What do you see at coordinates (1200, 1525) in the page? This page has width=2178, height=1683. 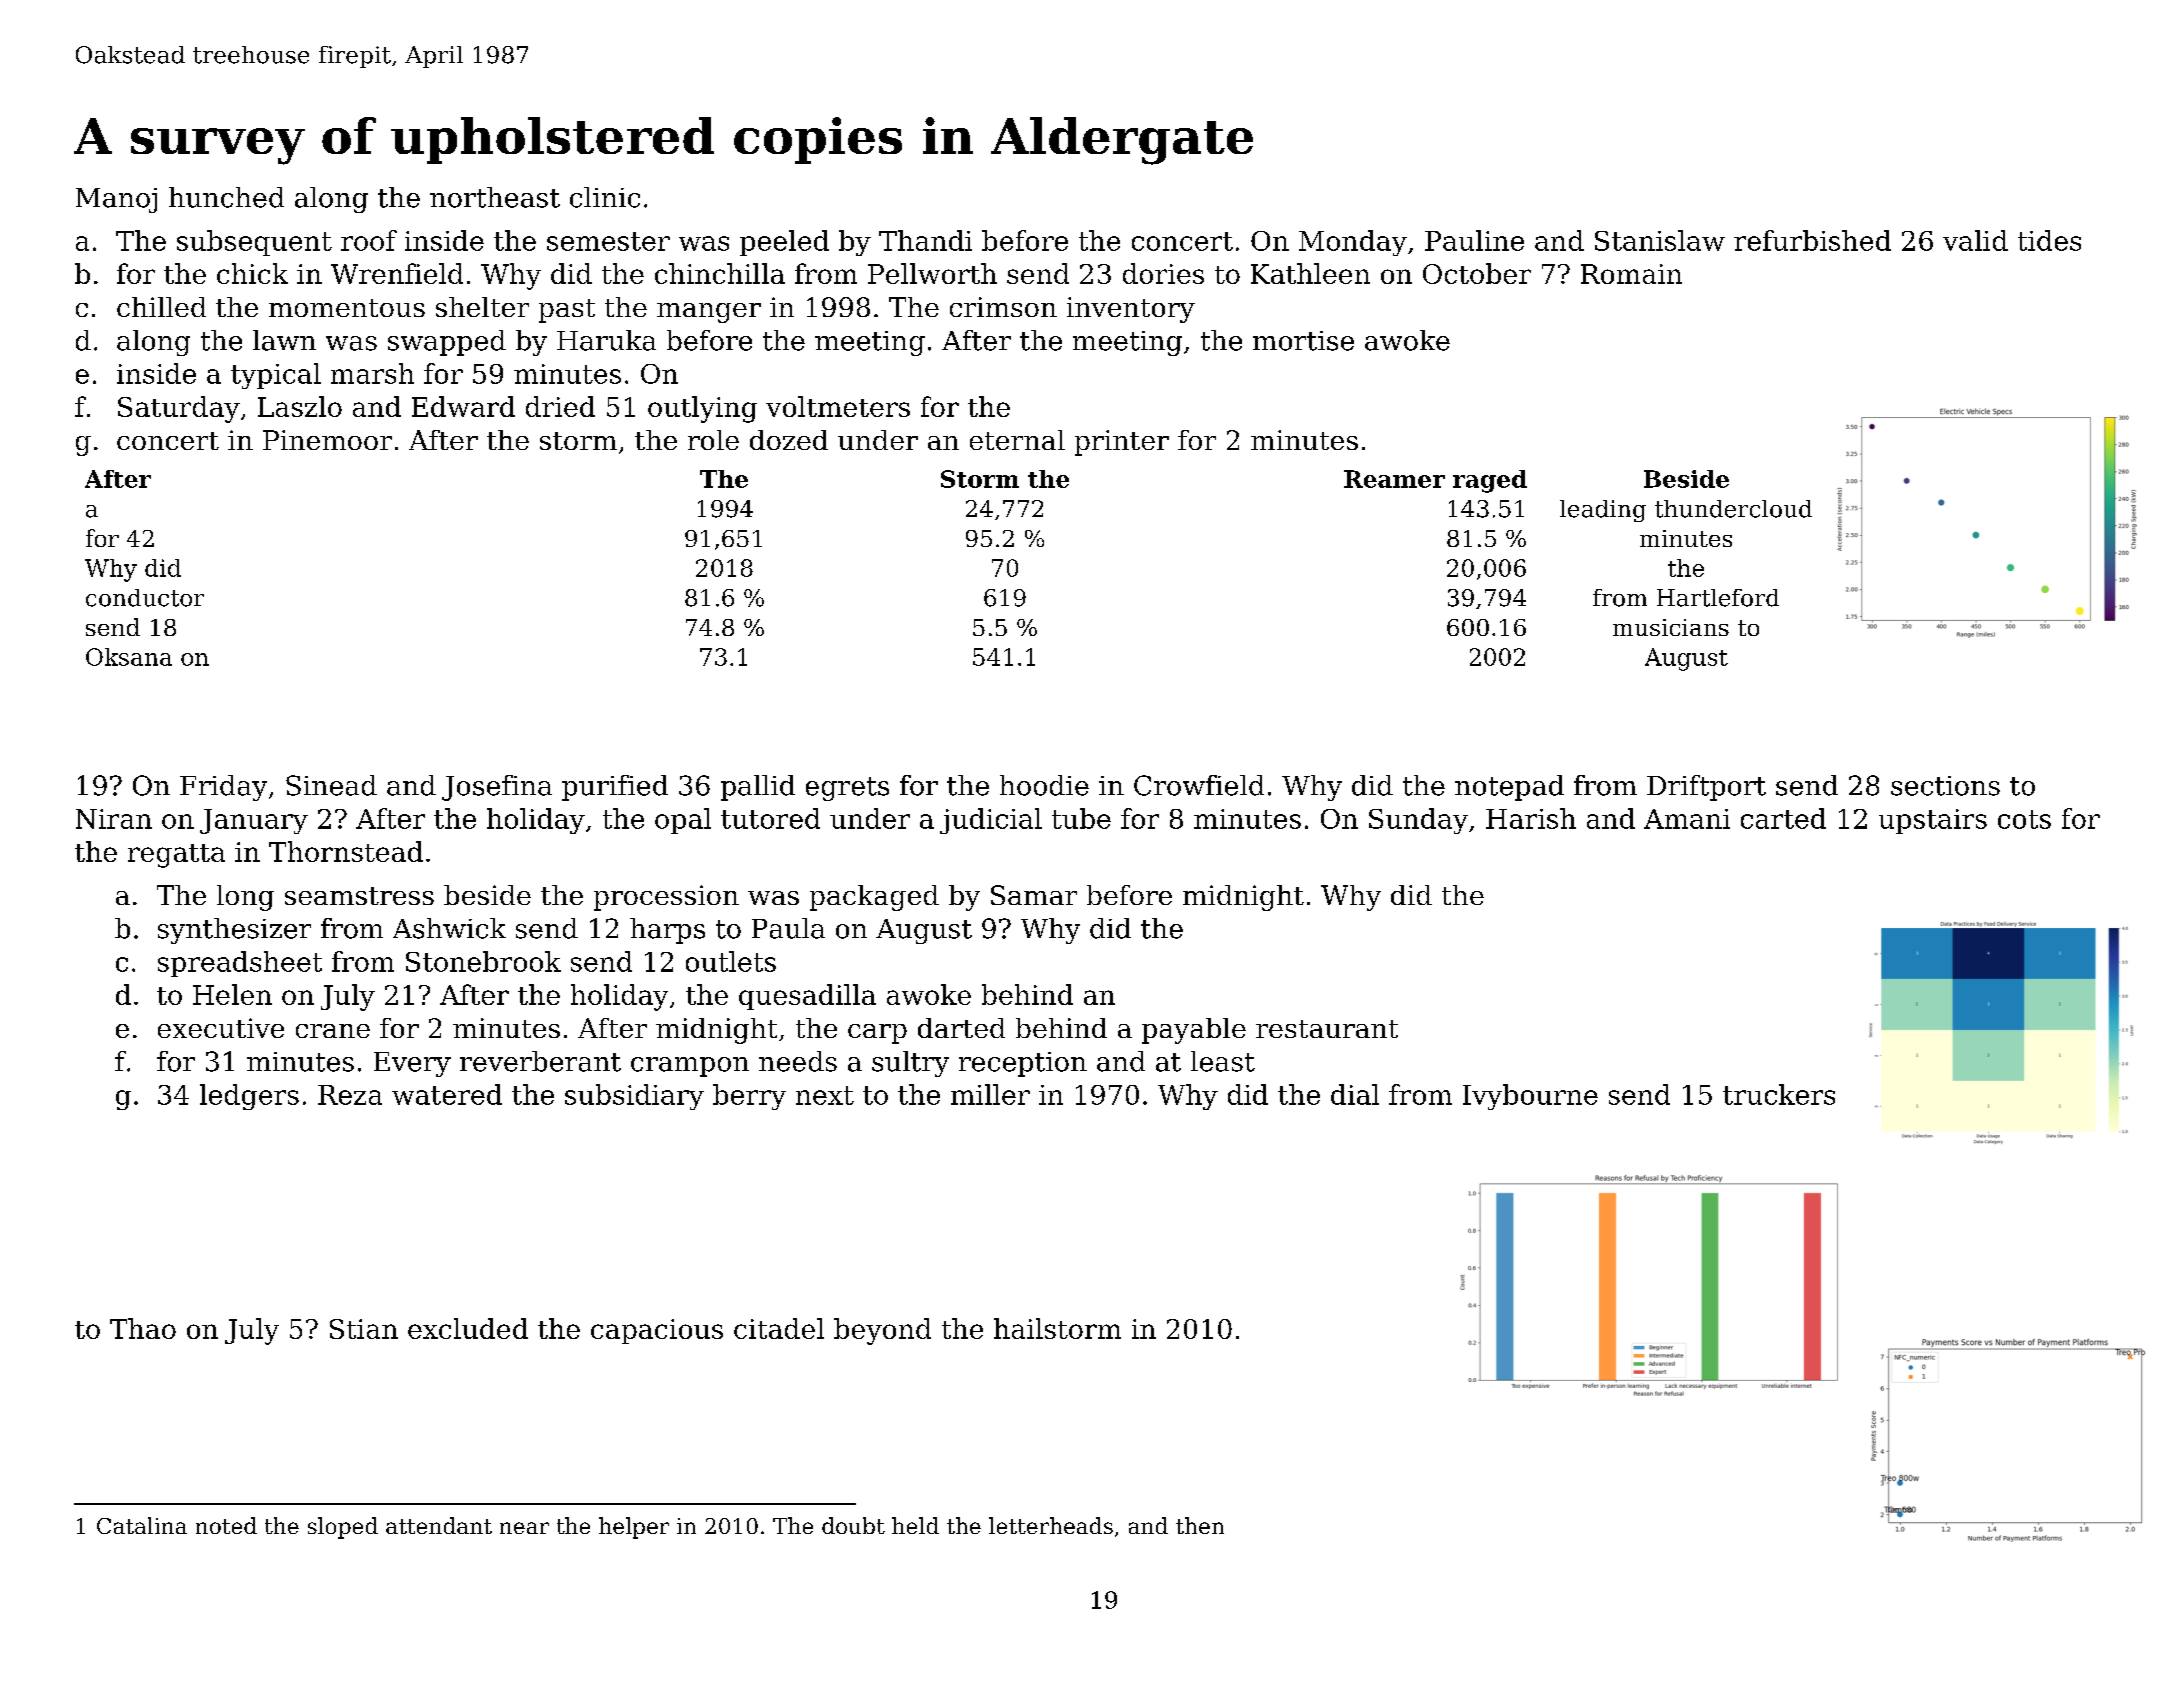 I see `then` at bounding box center [1200, 1525].
